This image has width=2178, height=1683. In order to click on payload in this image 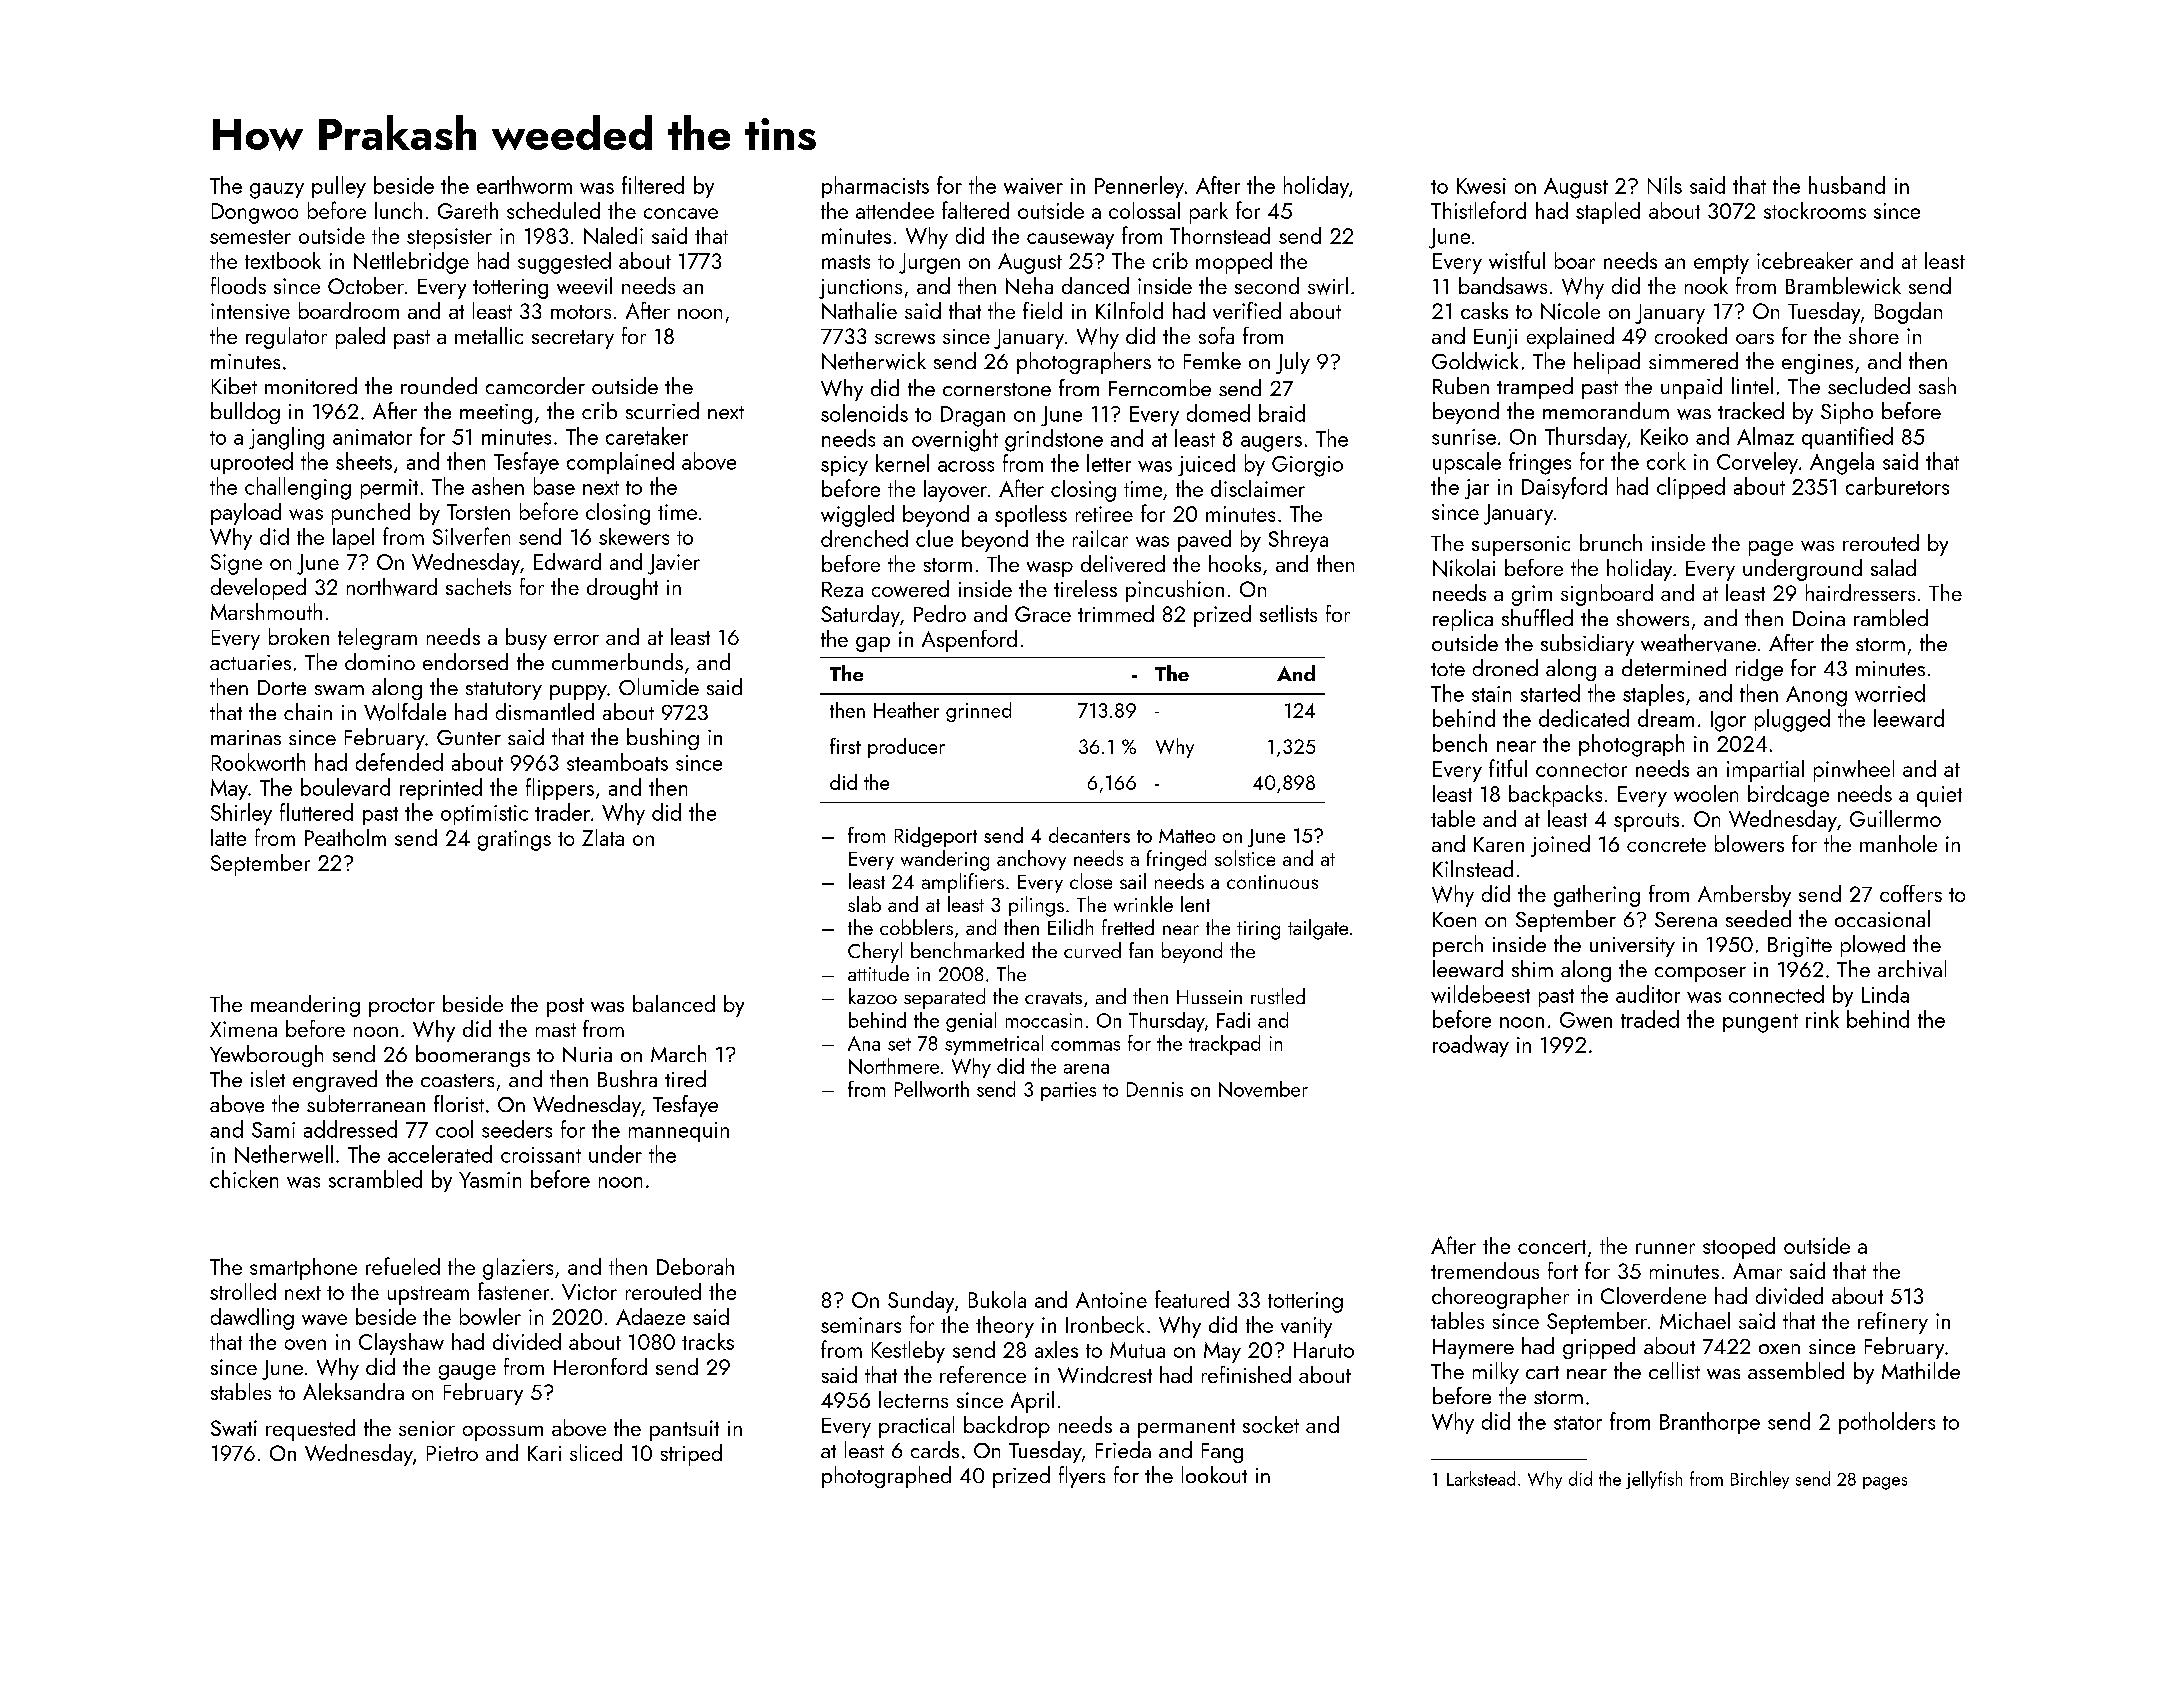, I will do `click(246, 514)`.
